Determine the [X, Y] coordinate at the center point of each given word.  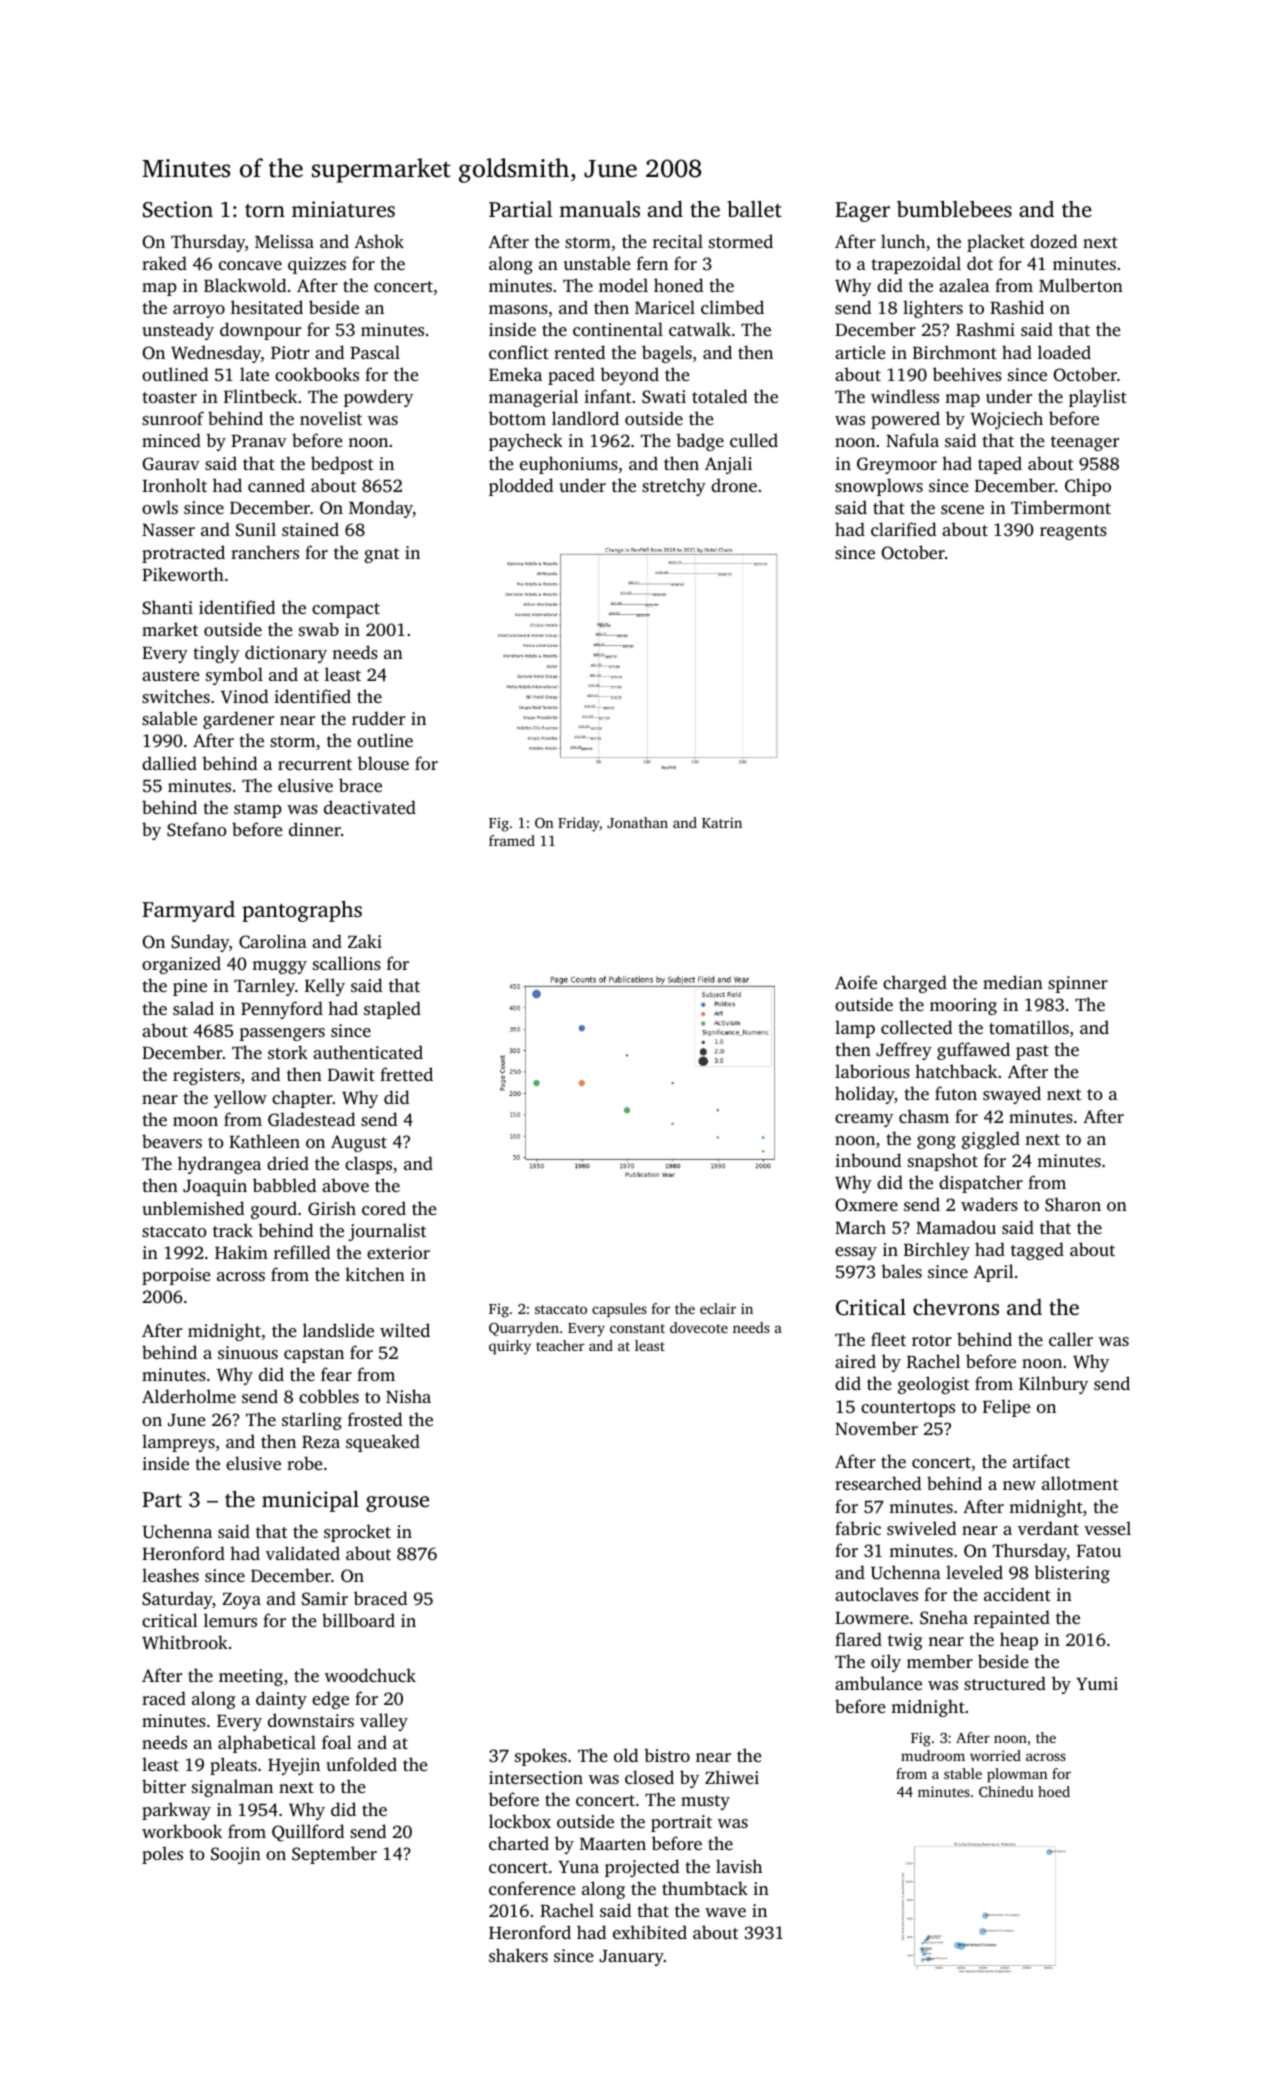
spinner [1078, 984]
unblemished [193, 1208]
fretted [406, 1074]
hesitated [267, 307]
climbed [732, 307]
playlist [1098, 398]
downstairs [311, 1720]
